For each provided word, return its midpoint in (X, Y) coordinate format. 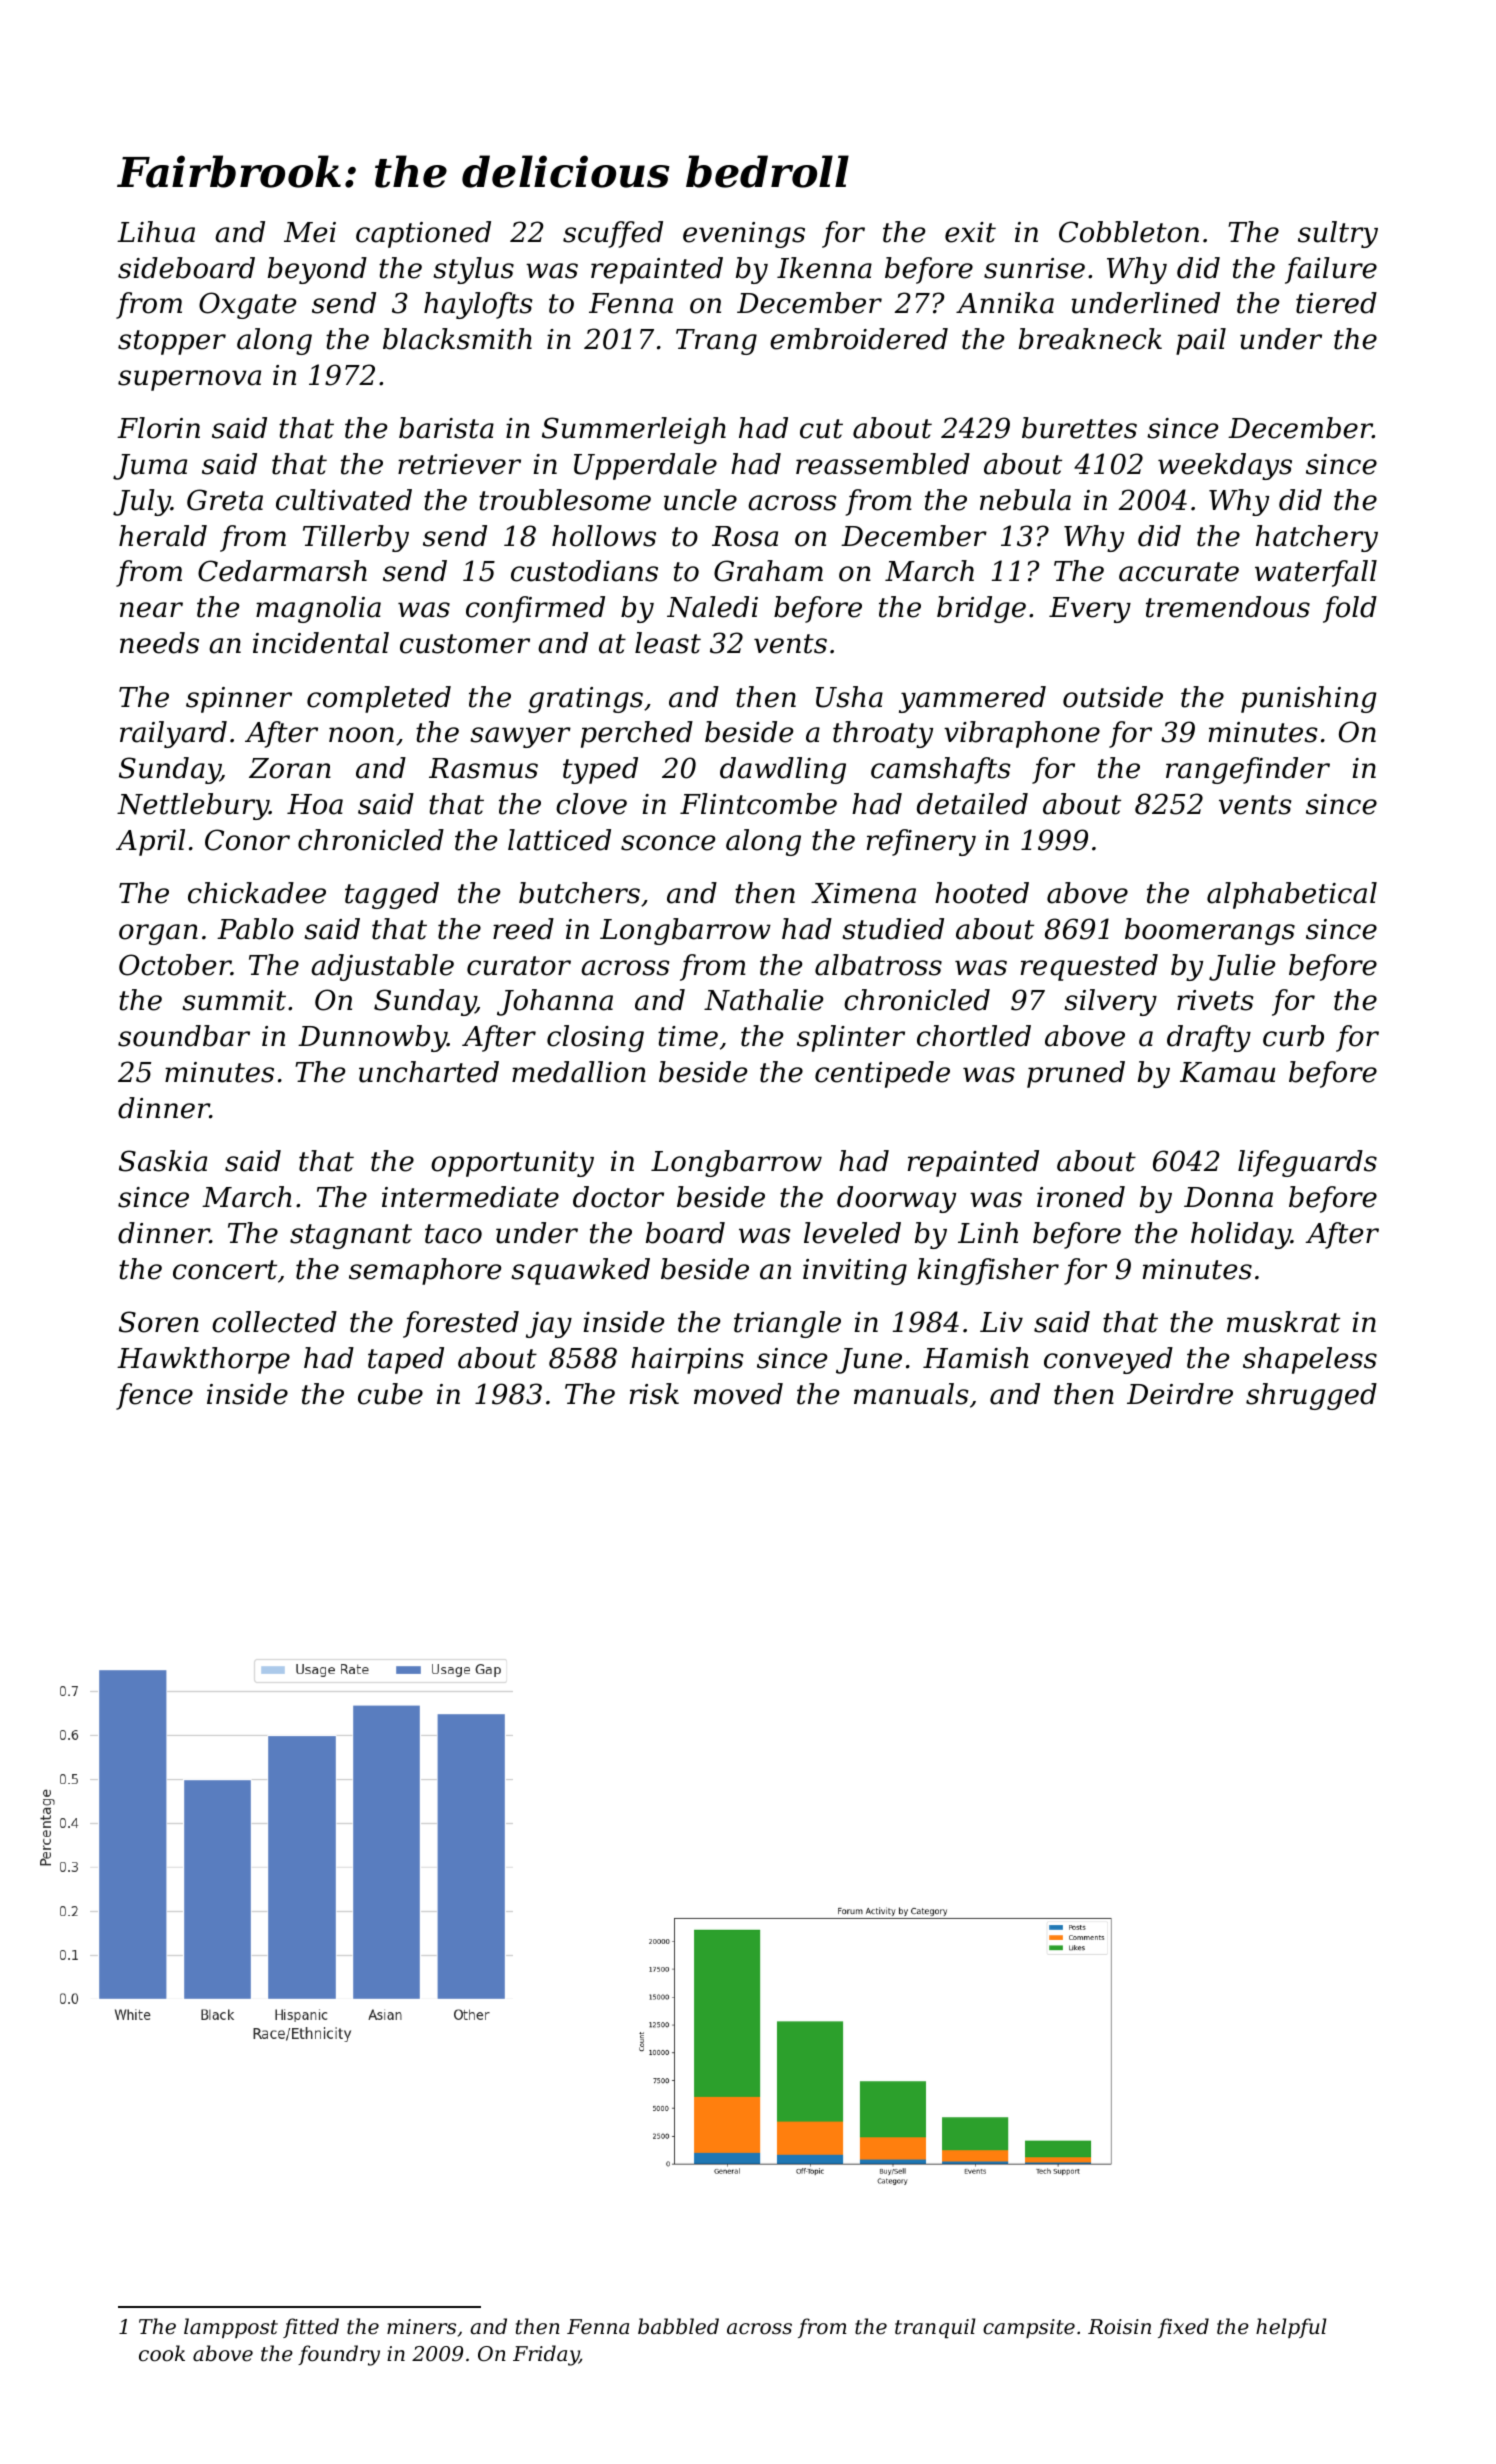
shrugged (1311, 1396)
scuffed (613, 234)
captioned (423, 234)
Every (1090, 610)
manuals (911, 1394)
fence (154, 1396)
